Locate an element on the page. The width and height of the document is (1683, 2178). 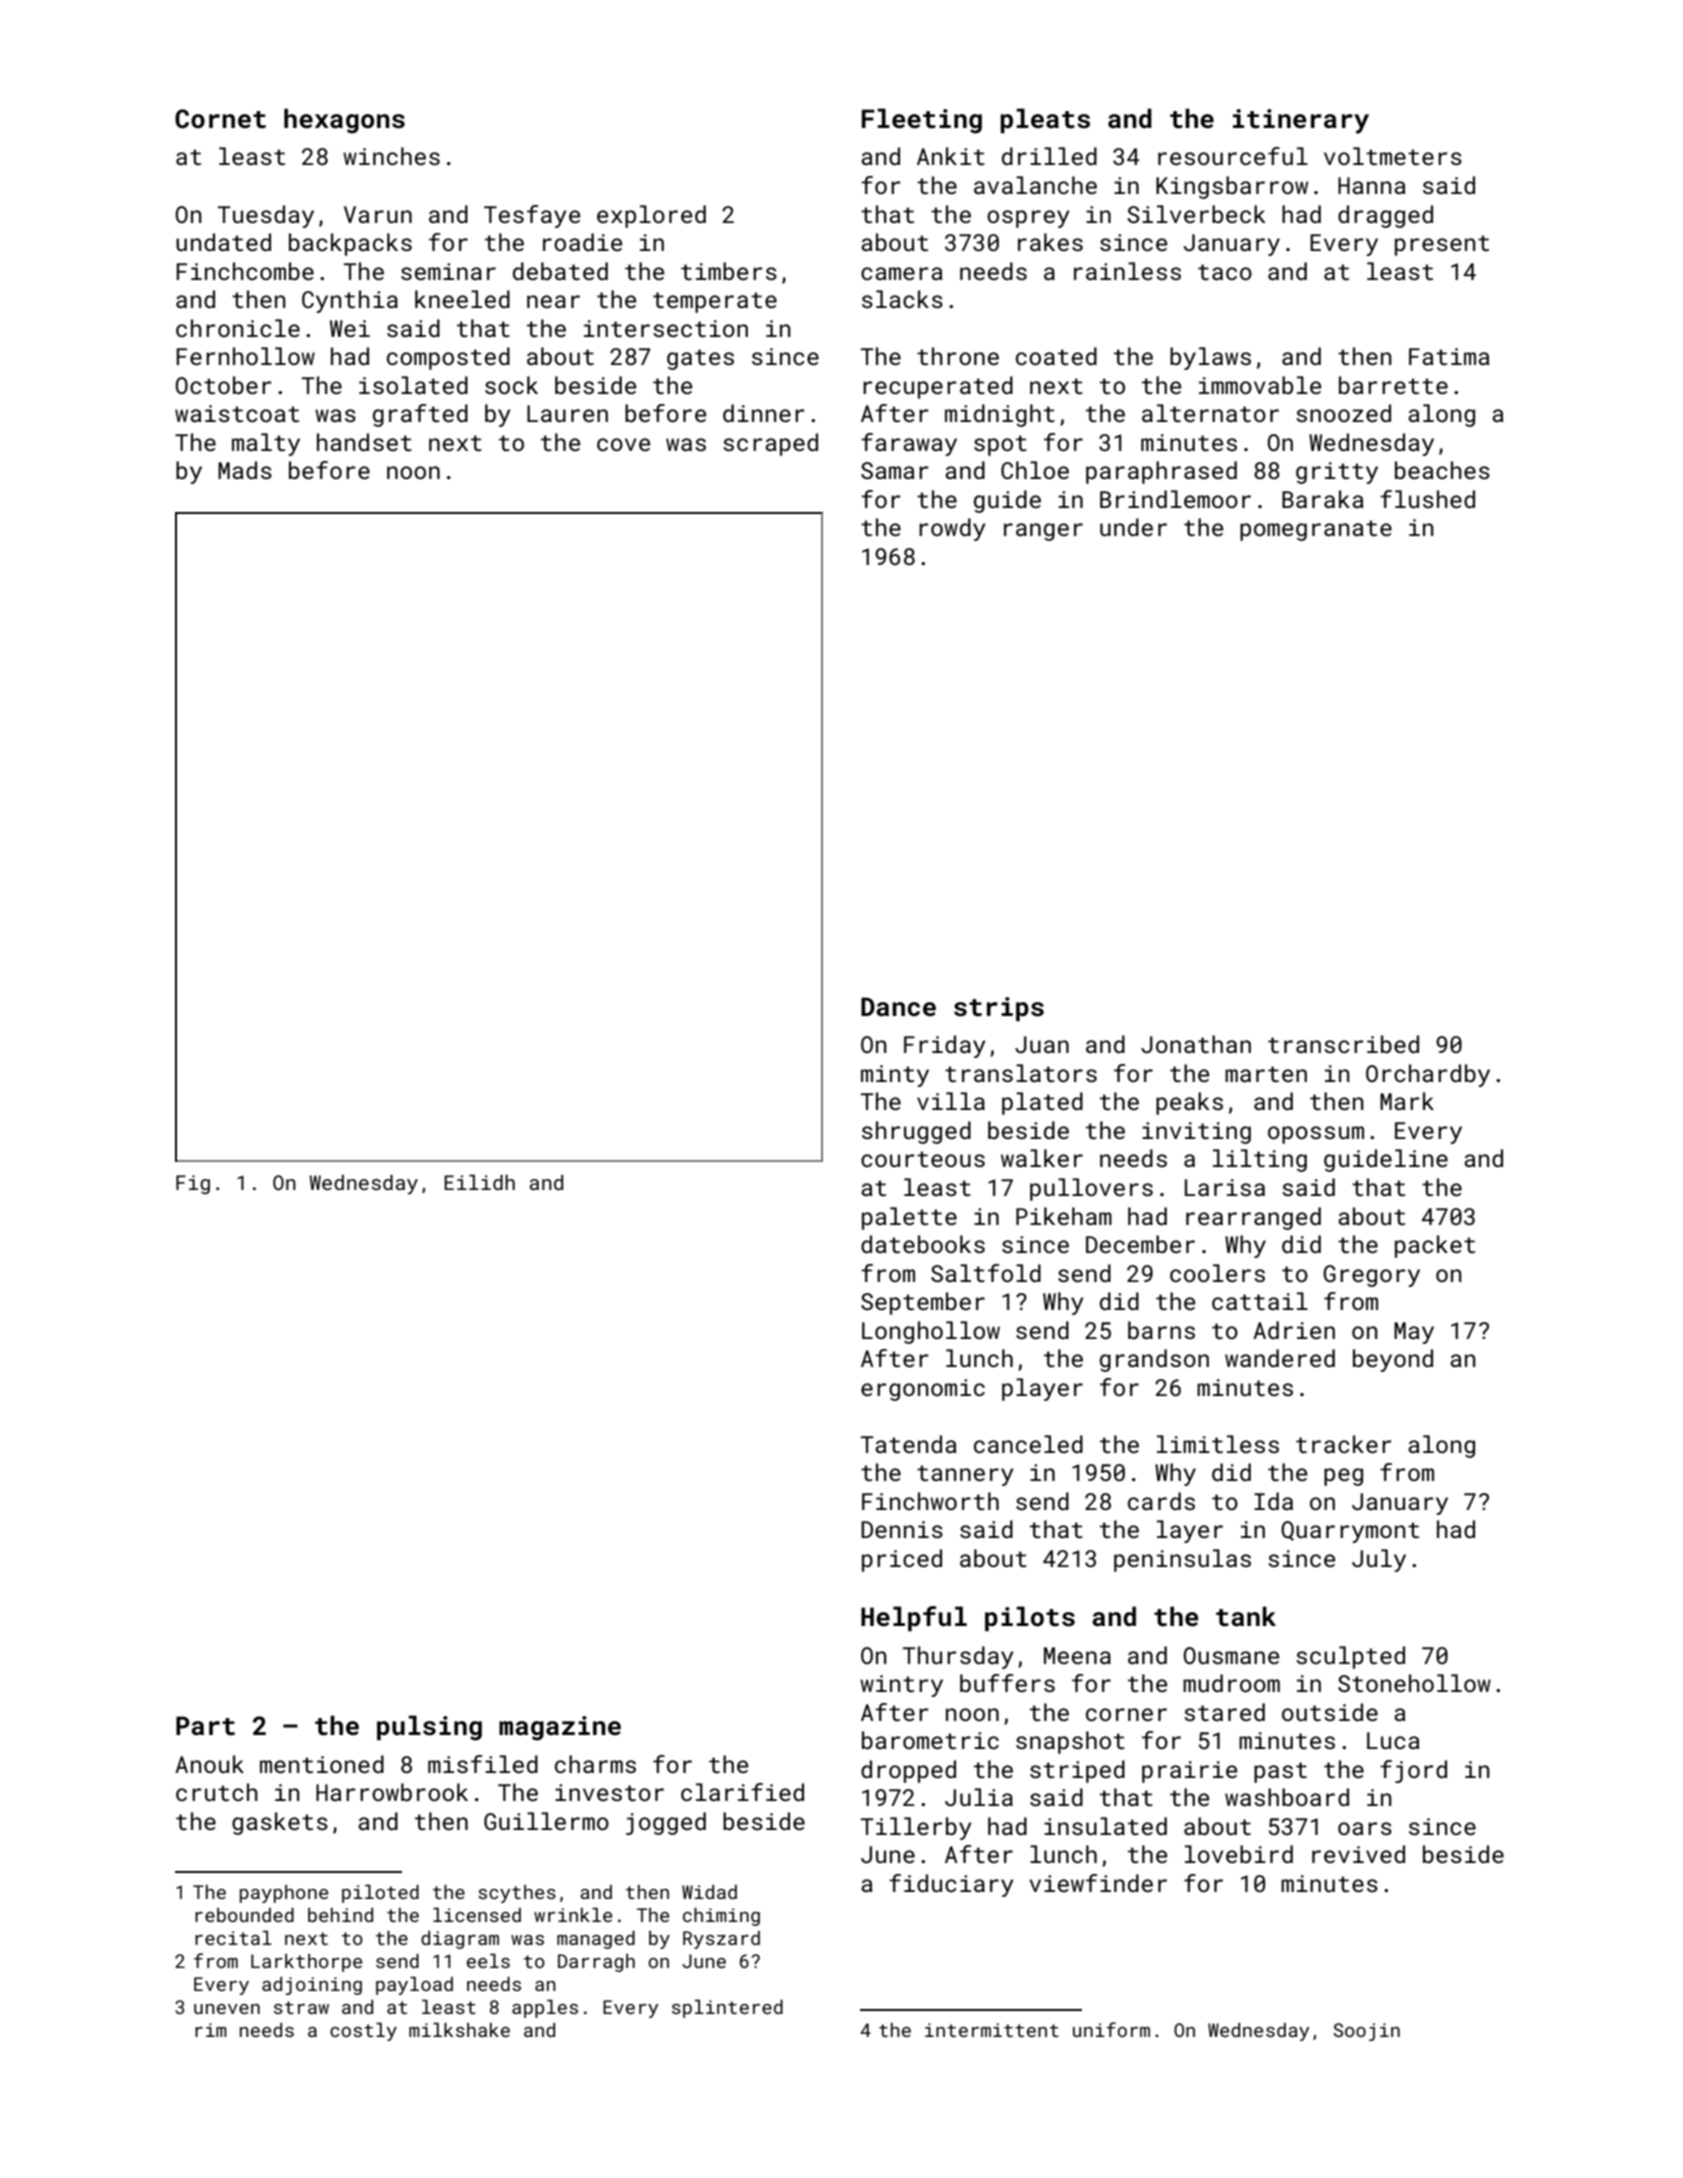
Cornet is located at coordinates (220, 119).
